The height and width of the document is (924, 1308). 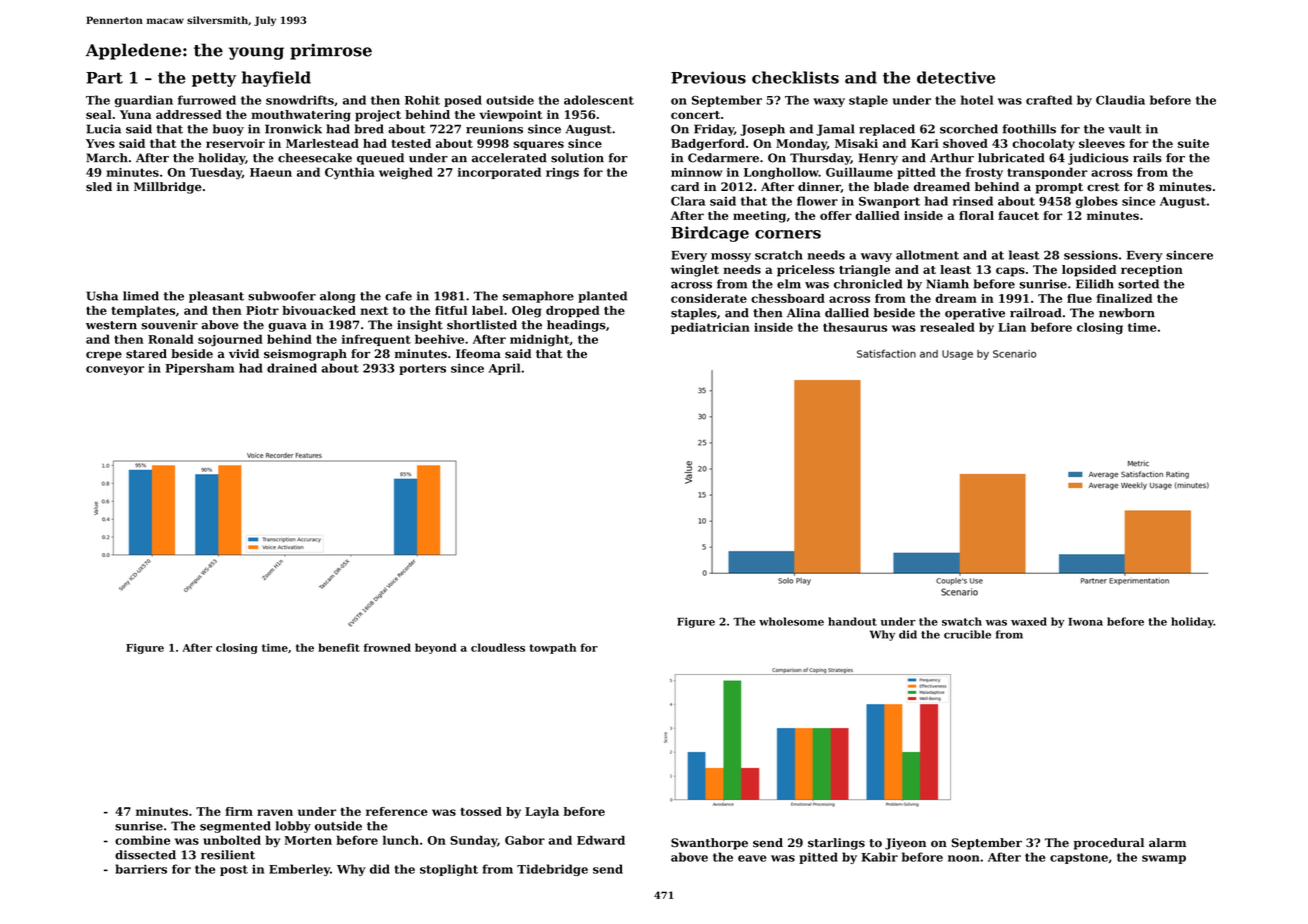 I want to click on Tidebridge, so click(x=552, y=870).
